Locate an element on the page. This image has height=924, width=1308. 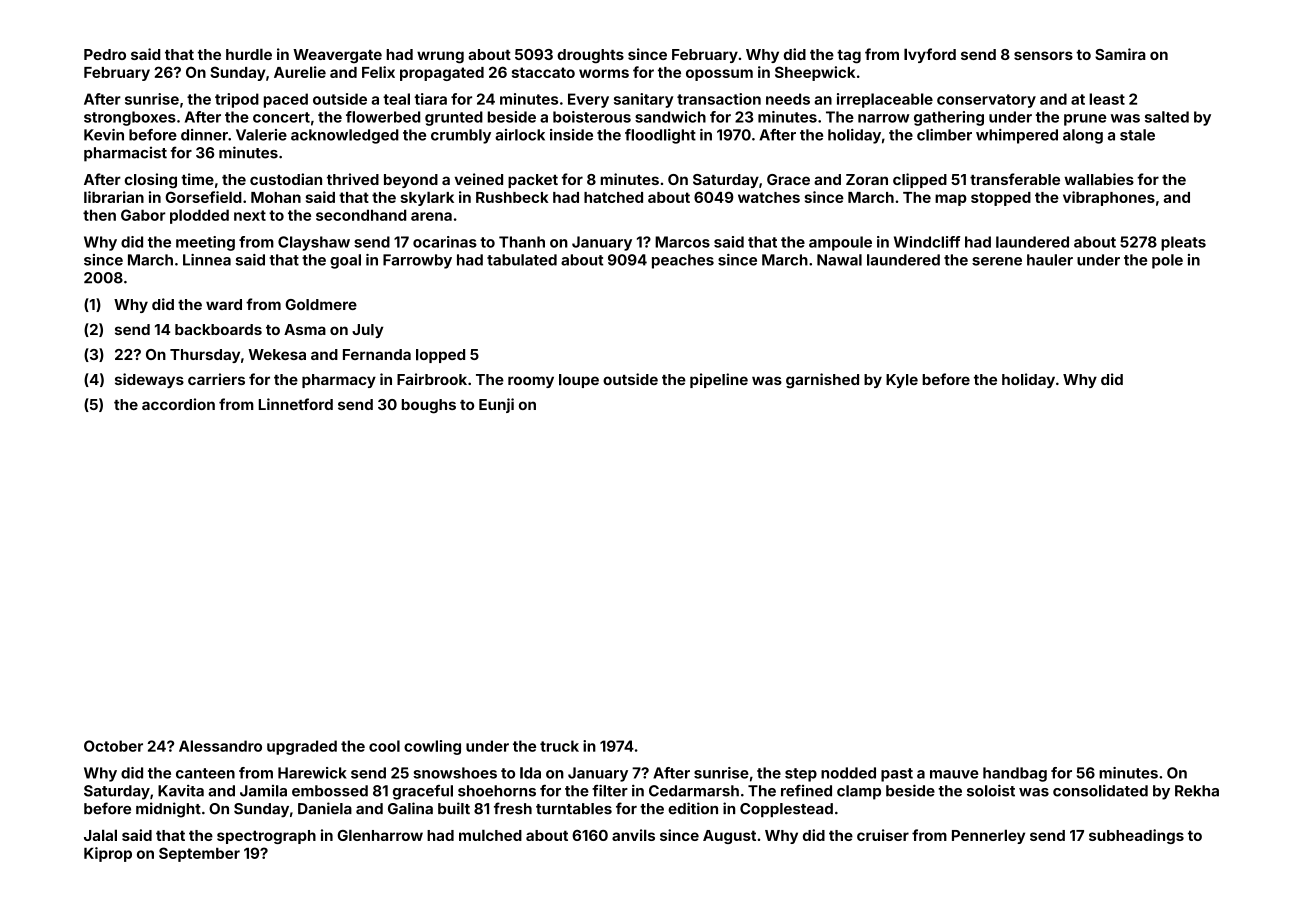
spectrograph is located at coordinates (266, 837).
